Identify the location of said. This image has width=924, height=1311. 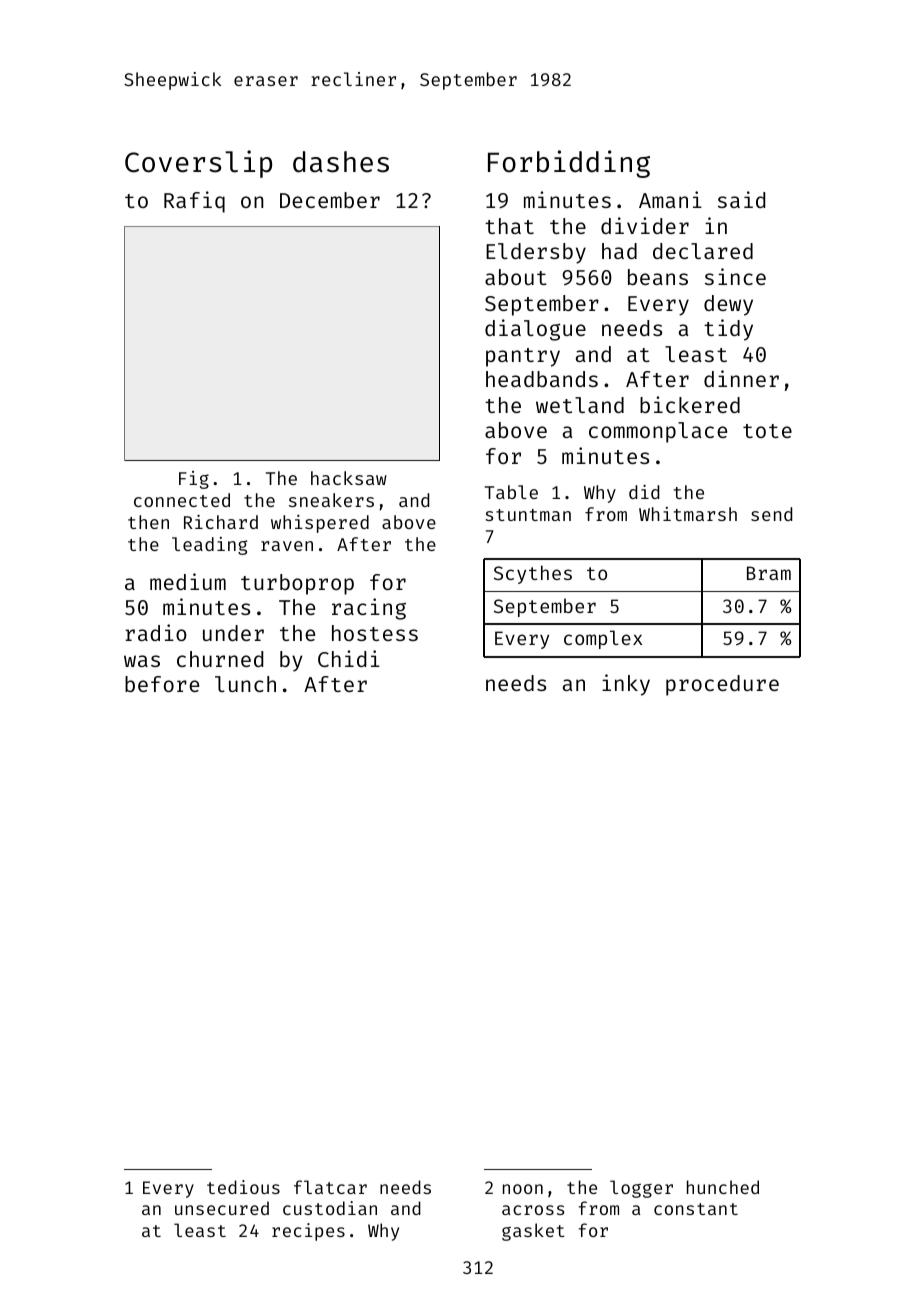
(741, 199).
